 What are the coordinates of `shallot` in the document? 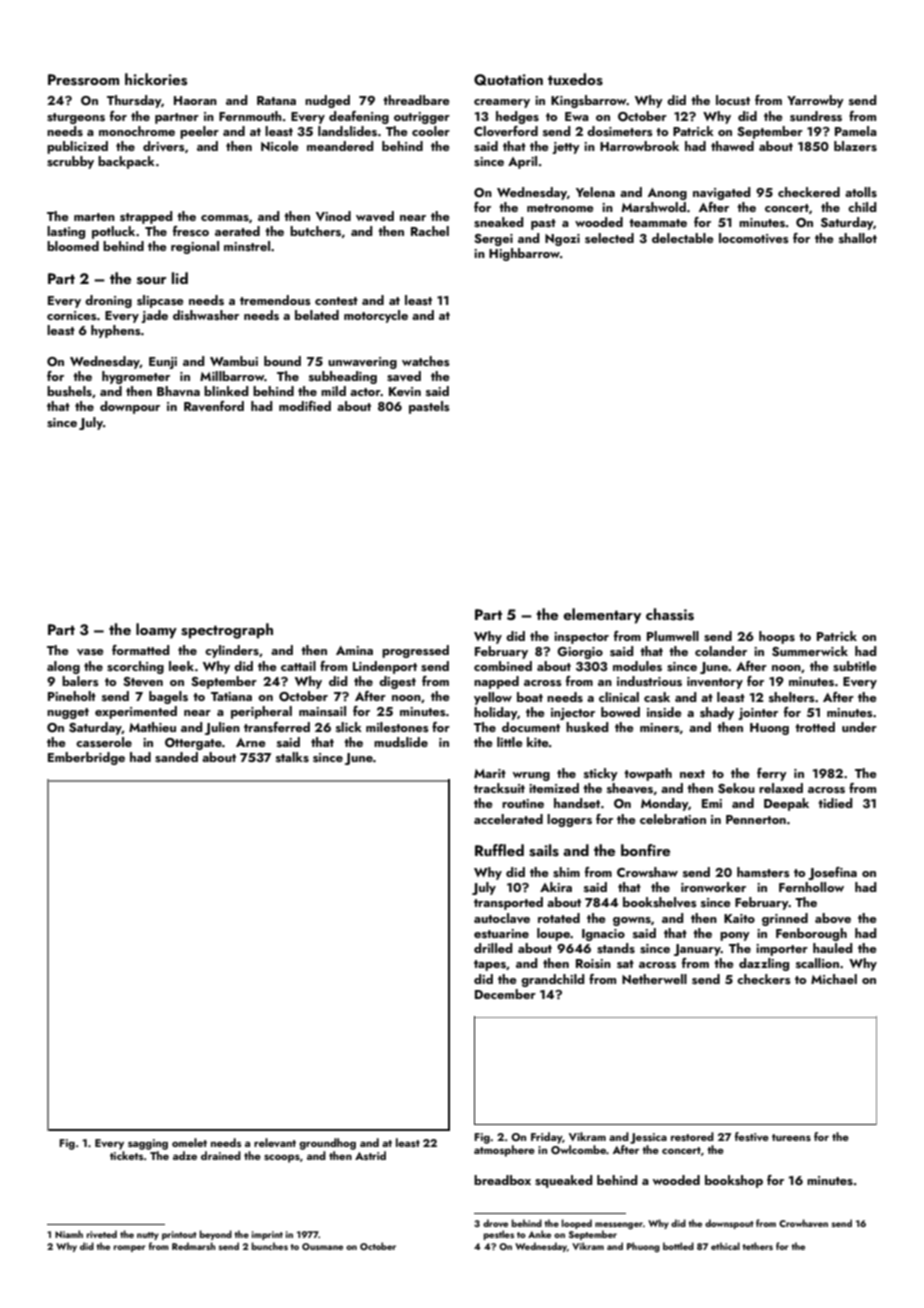 It's located at (858, 238).
